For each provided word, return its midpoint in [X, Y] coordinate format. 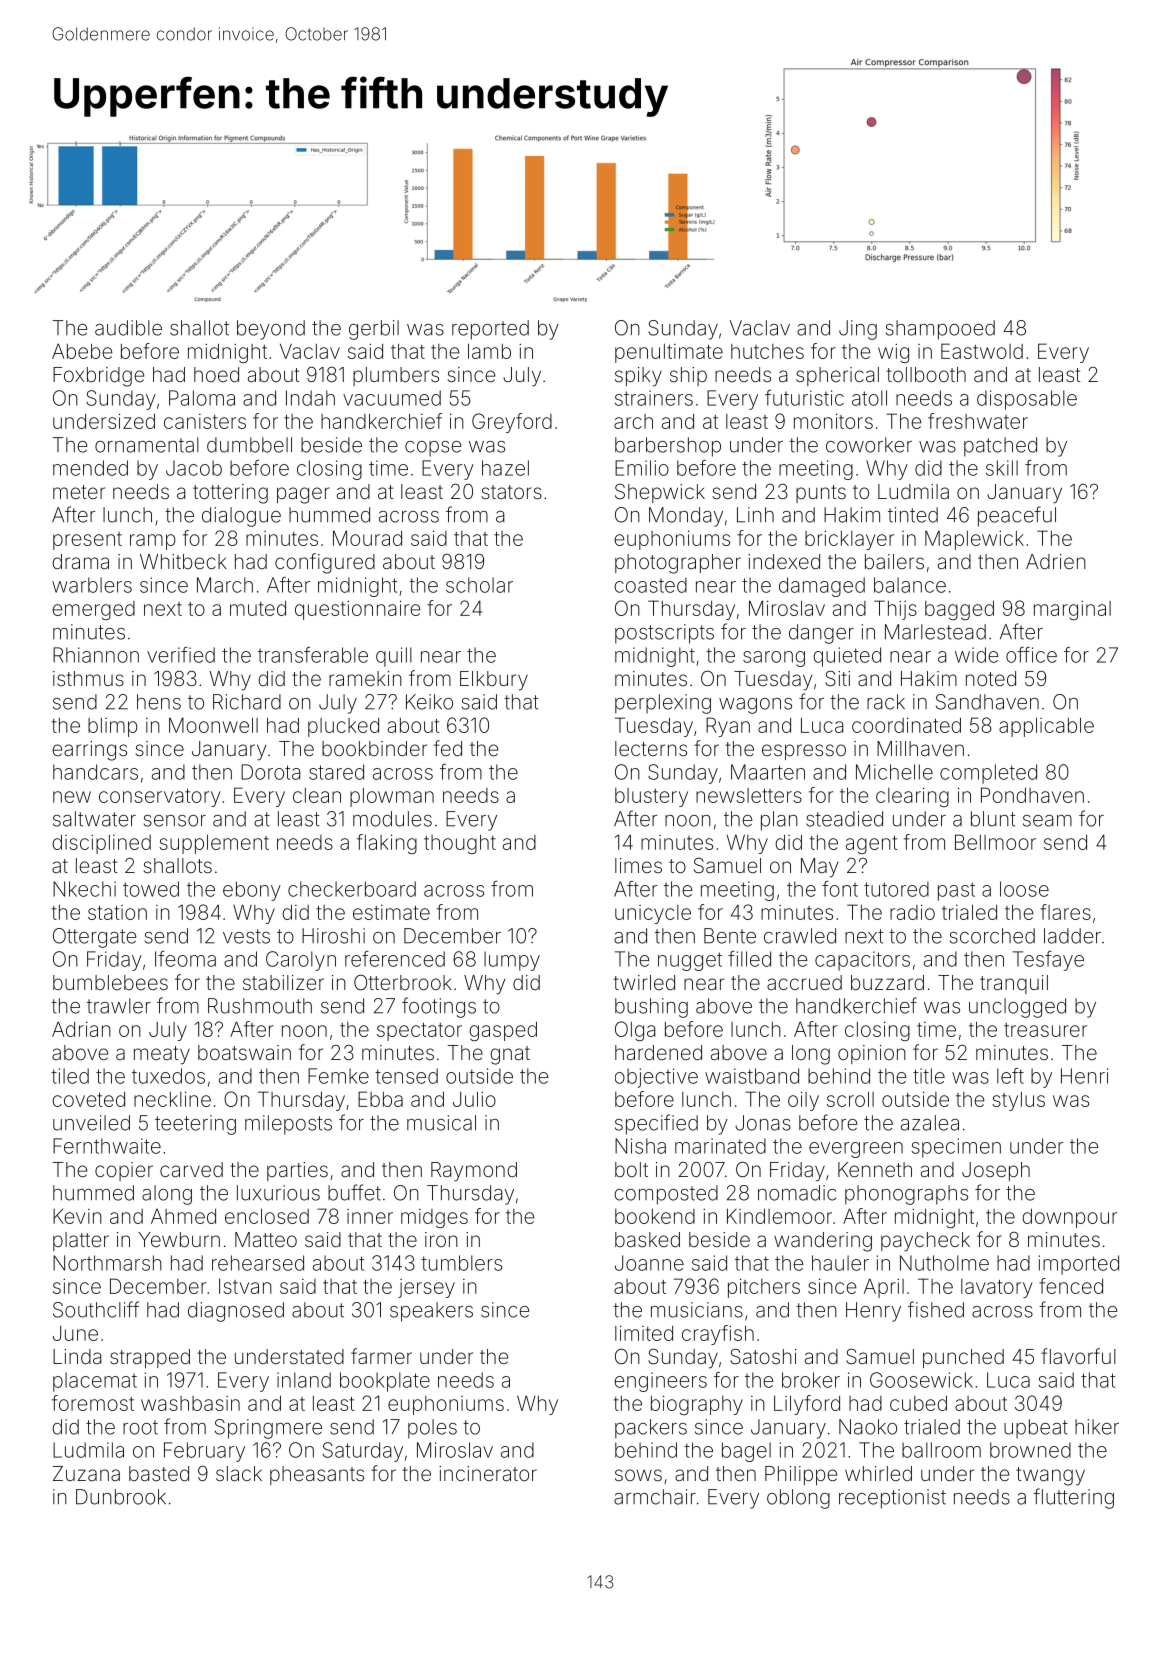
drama [80, 561]
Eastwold [982, 351]
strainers [654, 398]
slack [239, 1473]
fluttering [1073, 1498]
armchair [655, 1497]
